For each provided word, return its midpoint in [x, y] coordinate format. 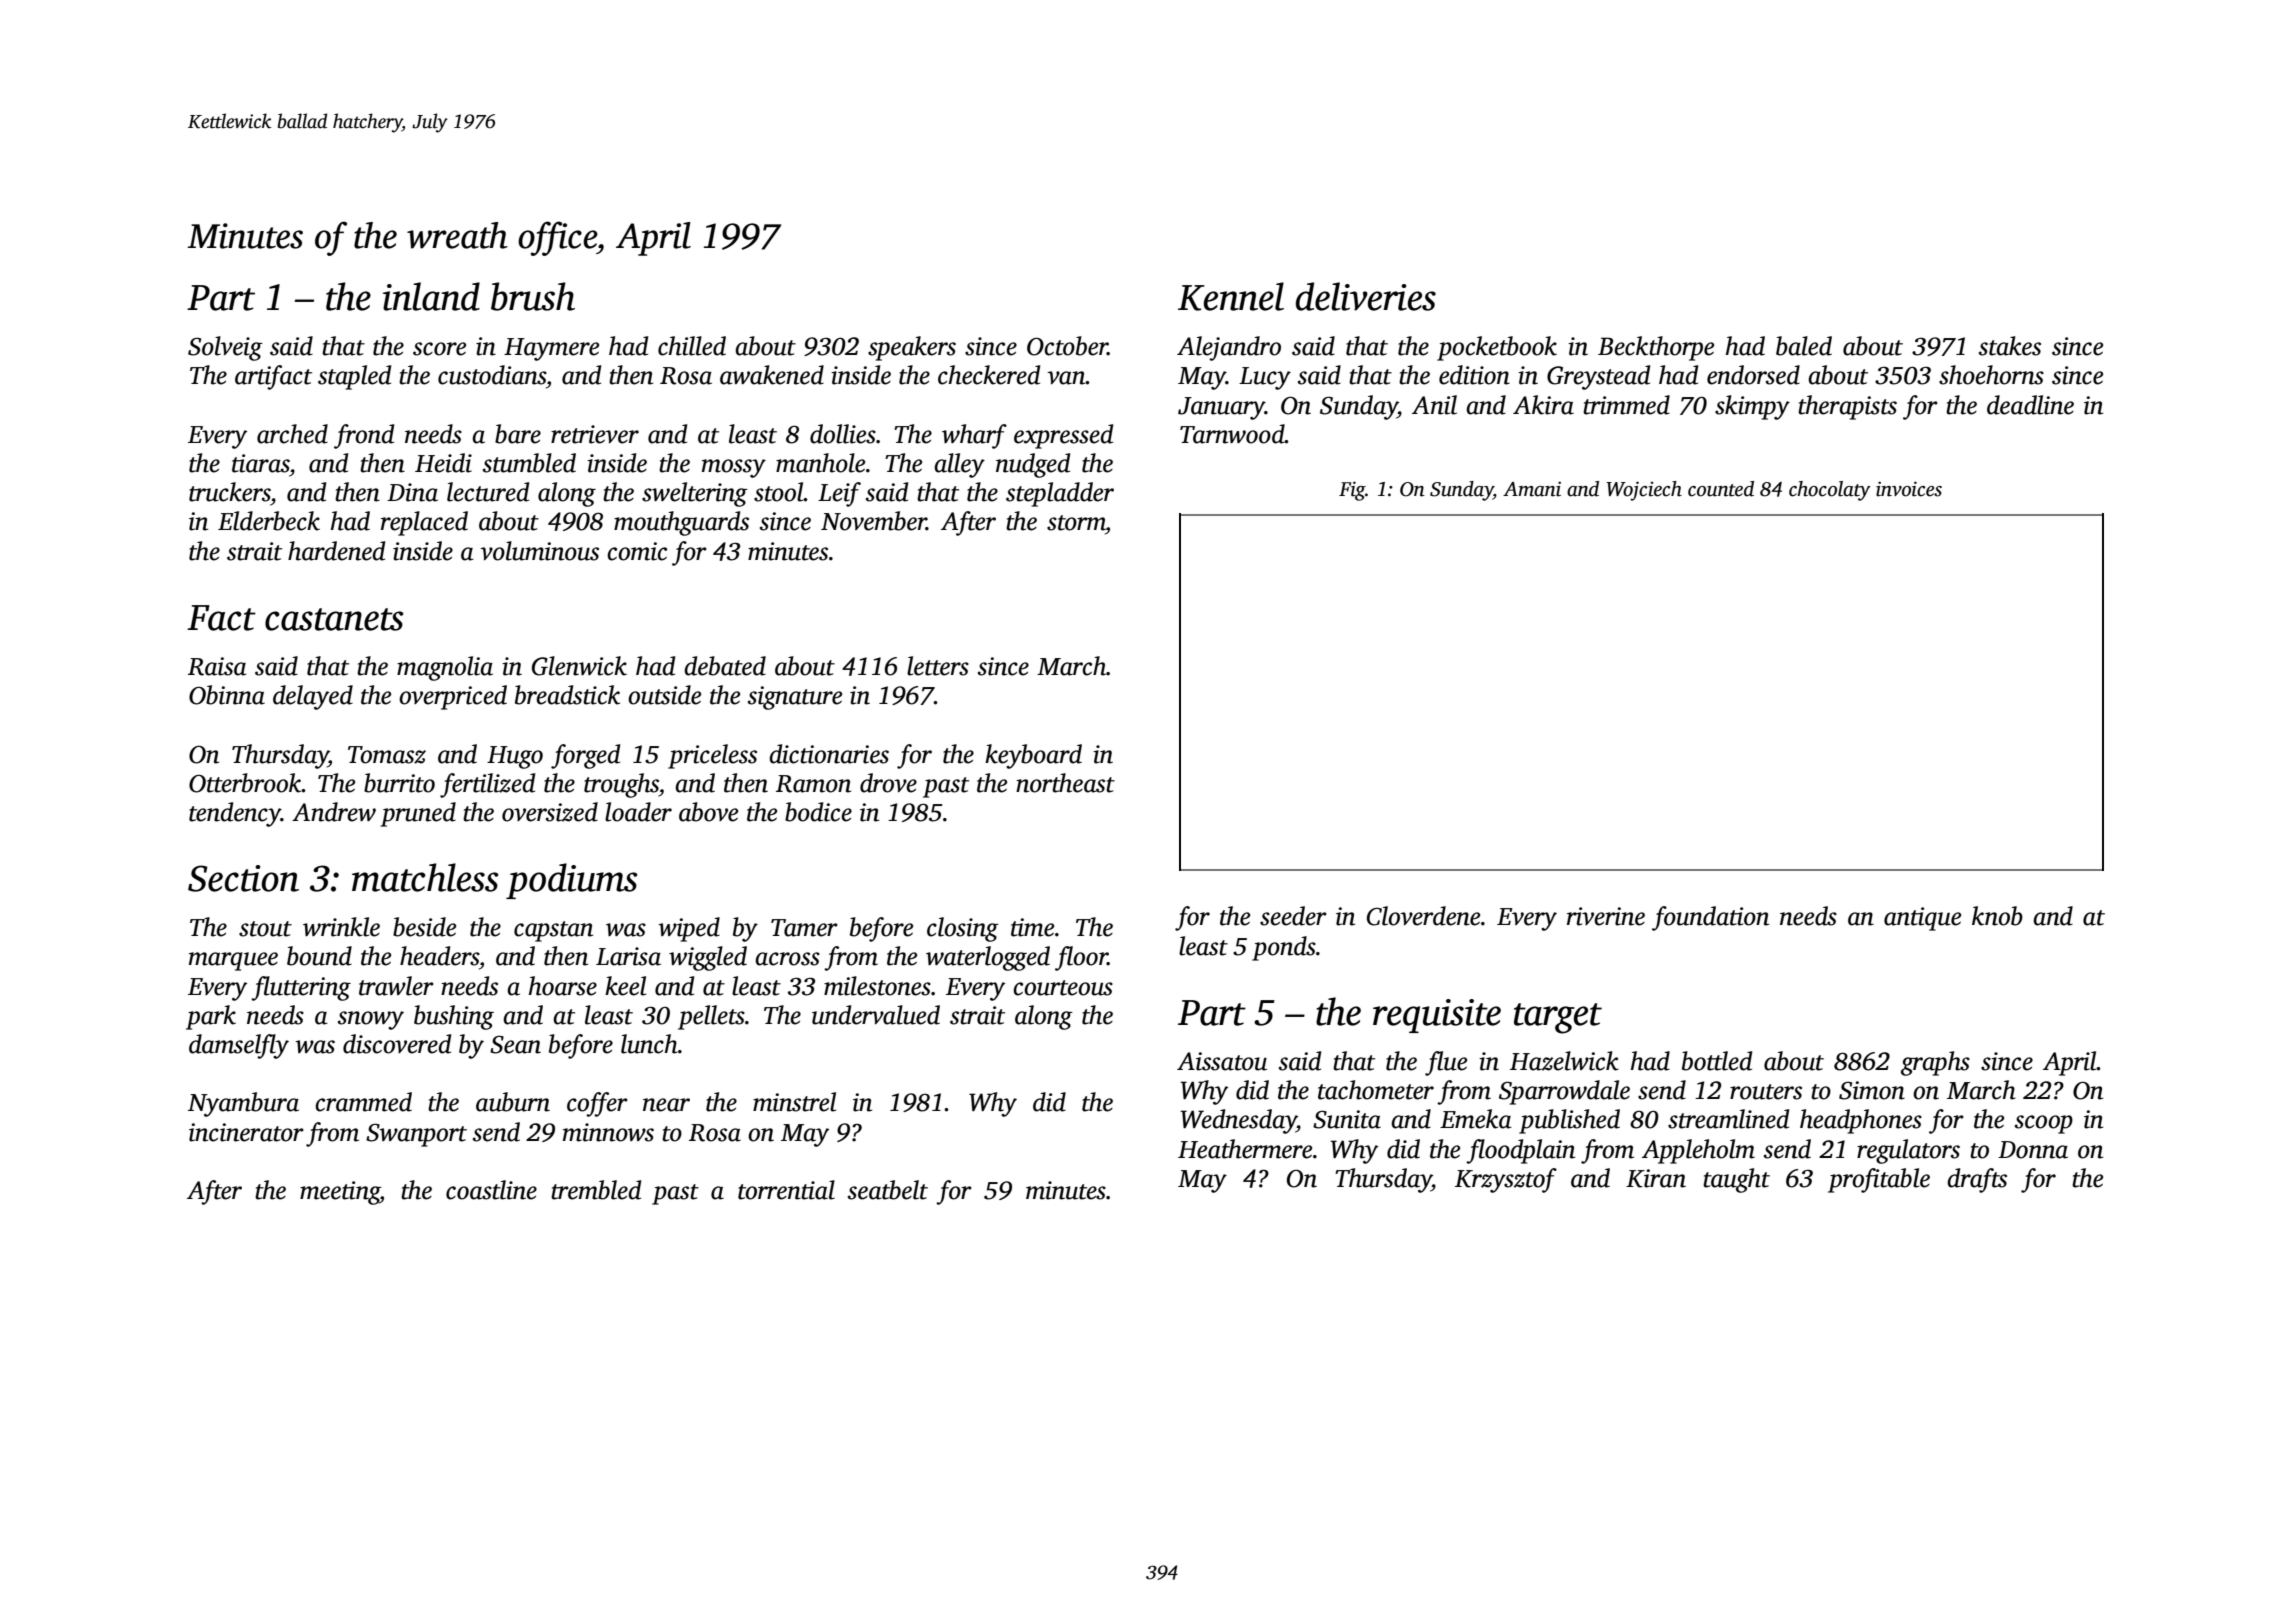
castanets [334, 619]
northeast [1065, 783]
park [211, 1017]
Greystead [1598, 377]
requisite [1437, 1016]
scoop [2044, 1124]
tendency [235, 814]
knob [1997, 916]
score [439, 349]
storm [1076, 523]
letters [938, 666]
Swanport [416, 1135]
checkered [989, 375]
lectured [488, 492]
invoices [1909, 489]
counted [1721, 489]
